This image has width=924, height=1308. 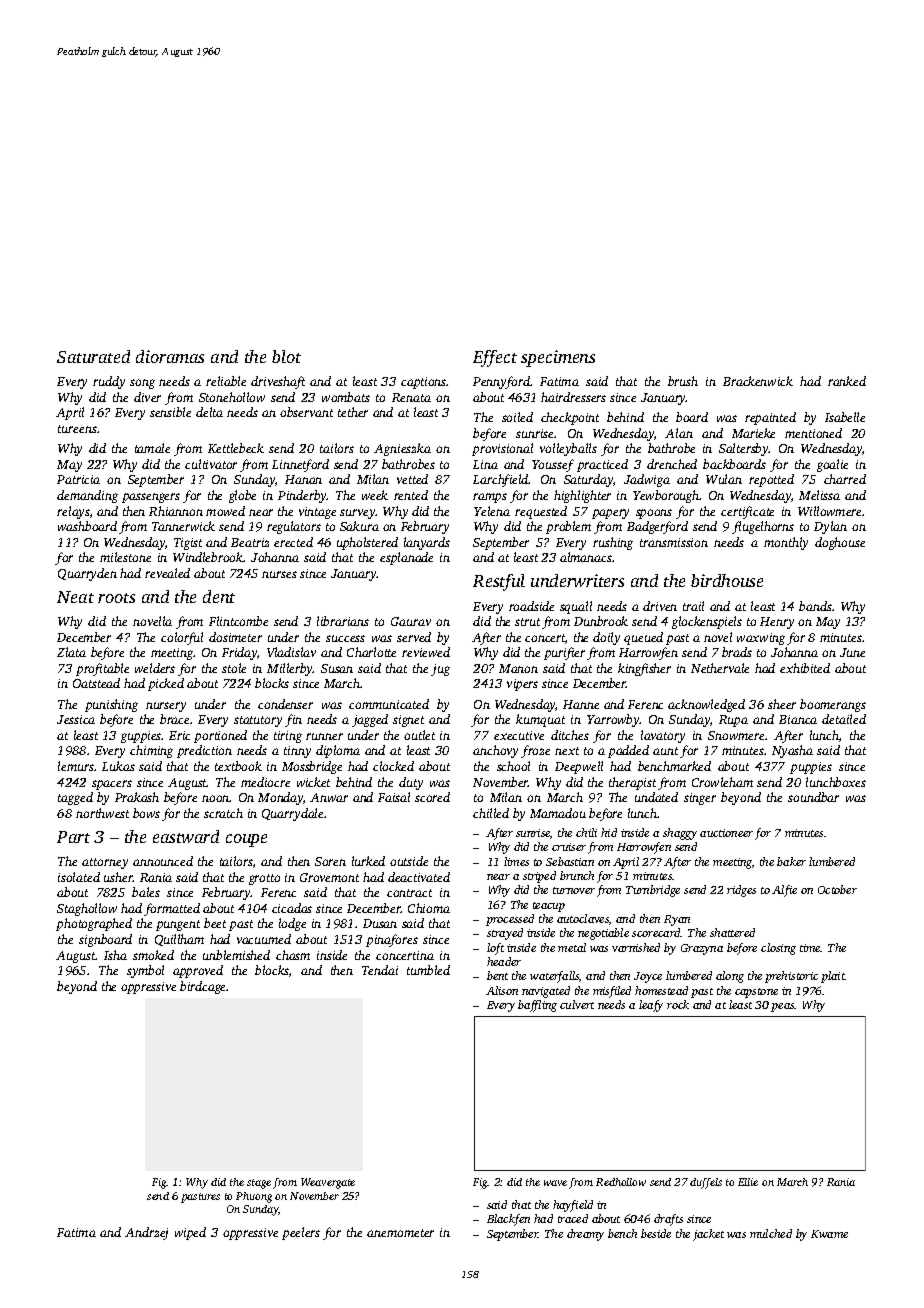 I want to click on communicated, so click(x=389, y=704).
